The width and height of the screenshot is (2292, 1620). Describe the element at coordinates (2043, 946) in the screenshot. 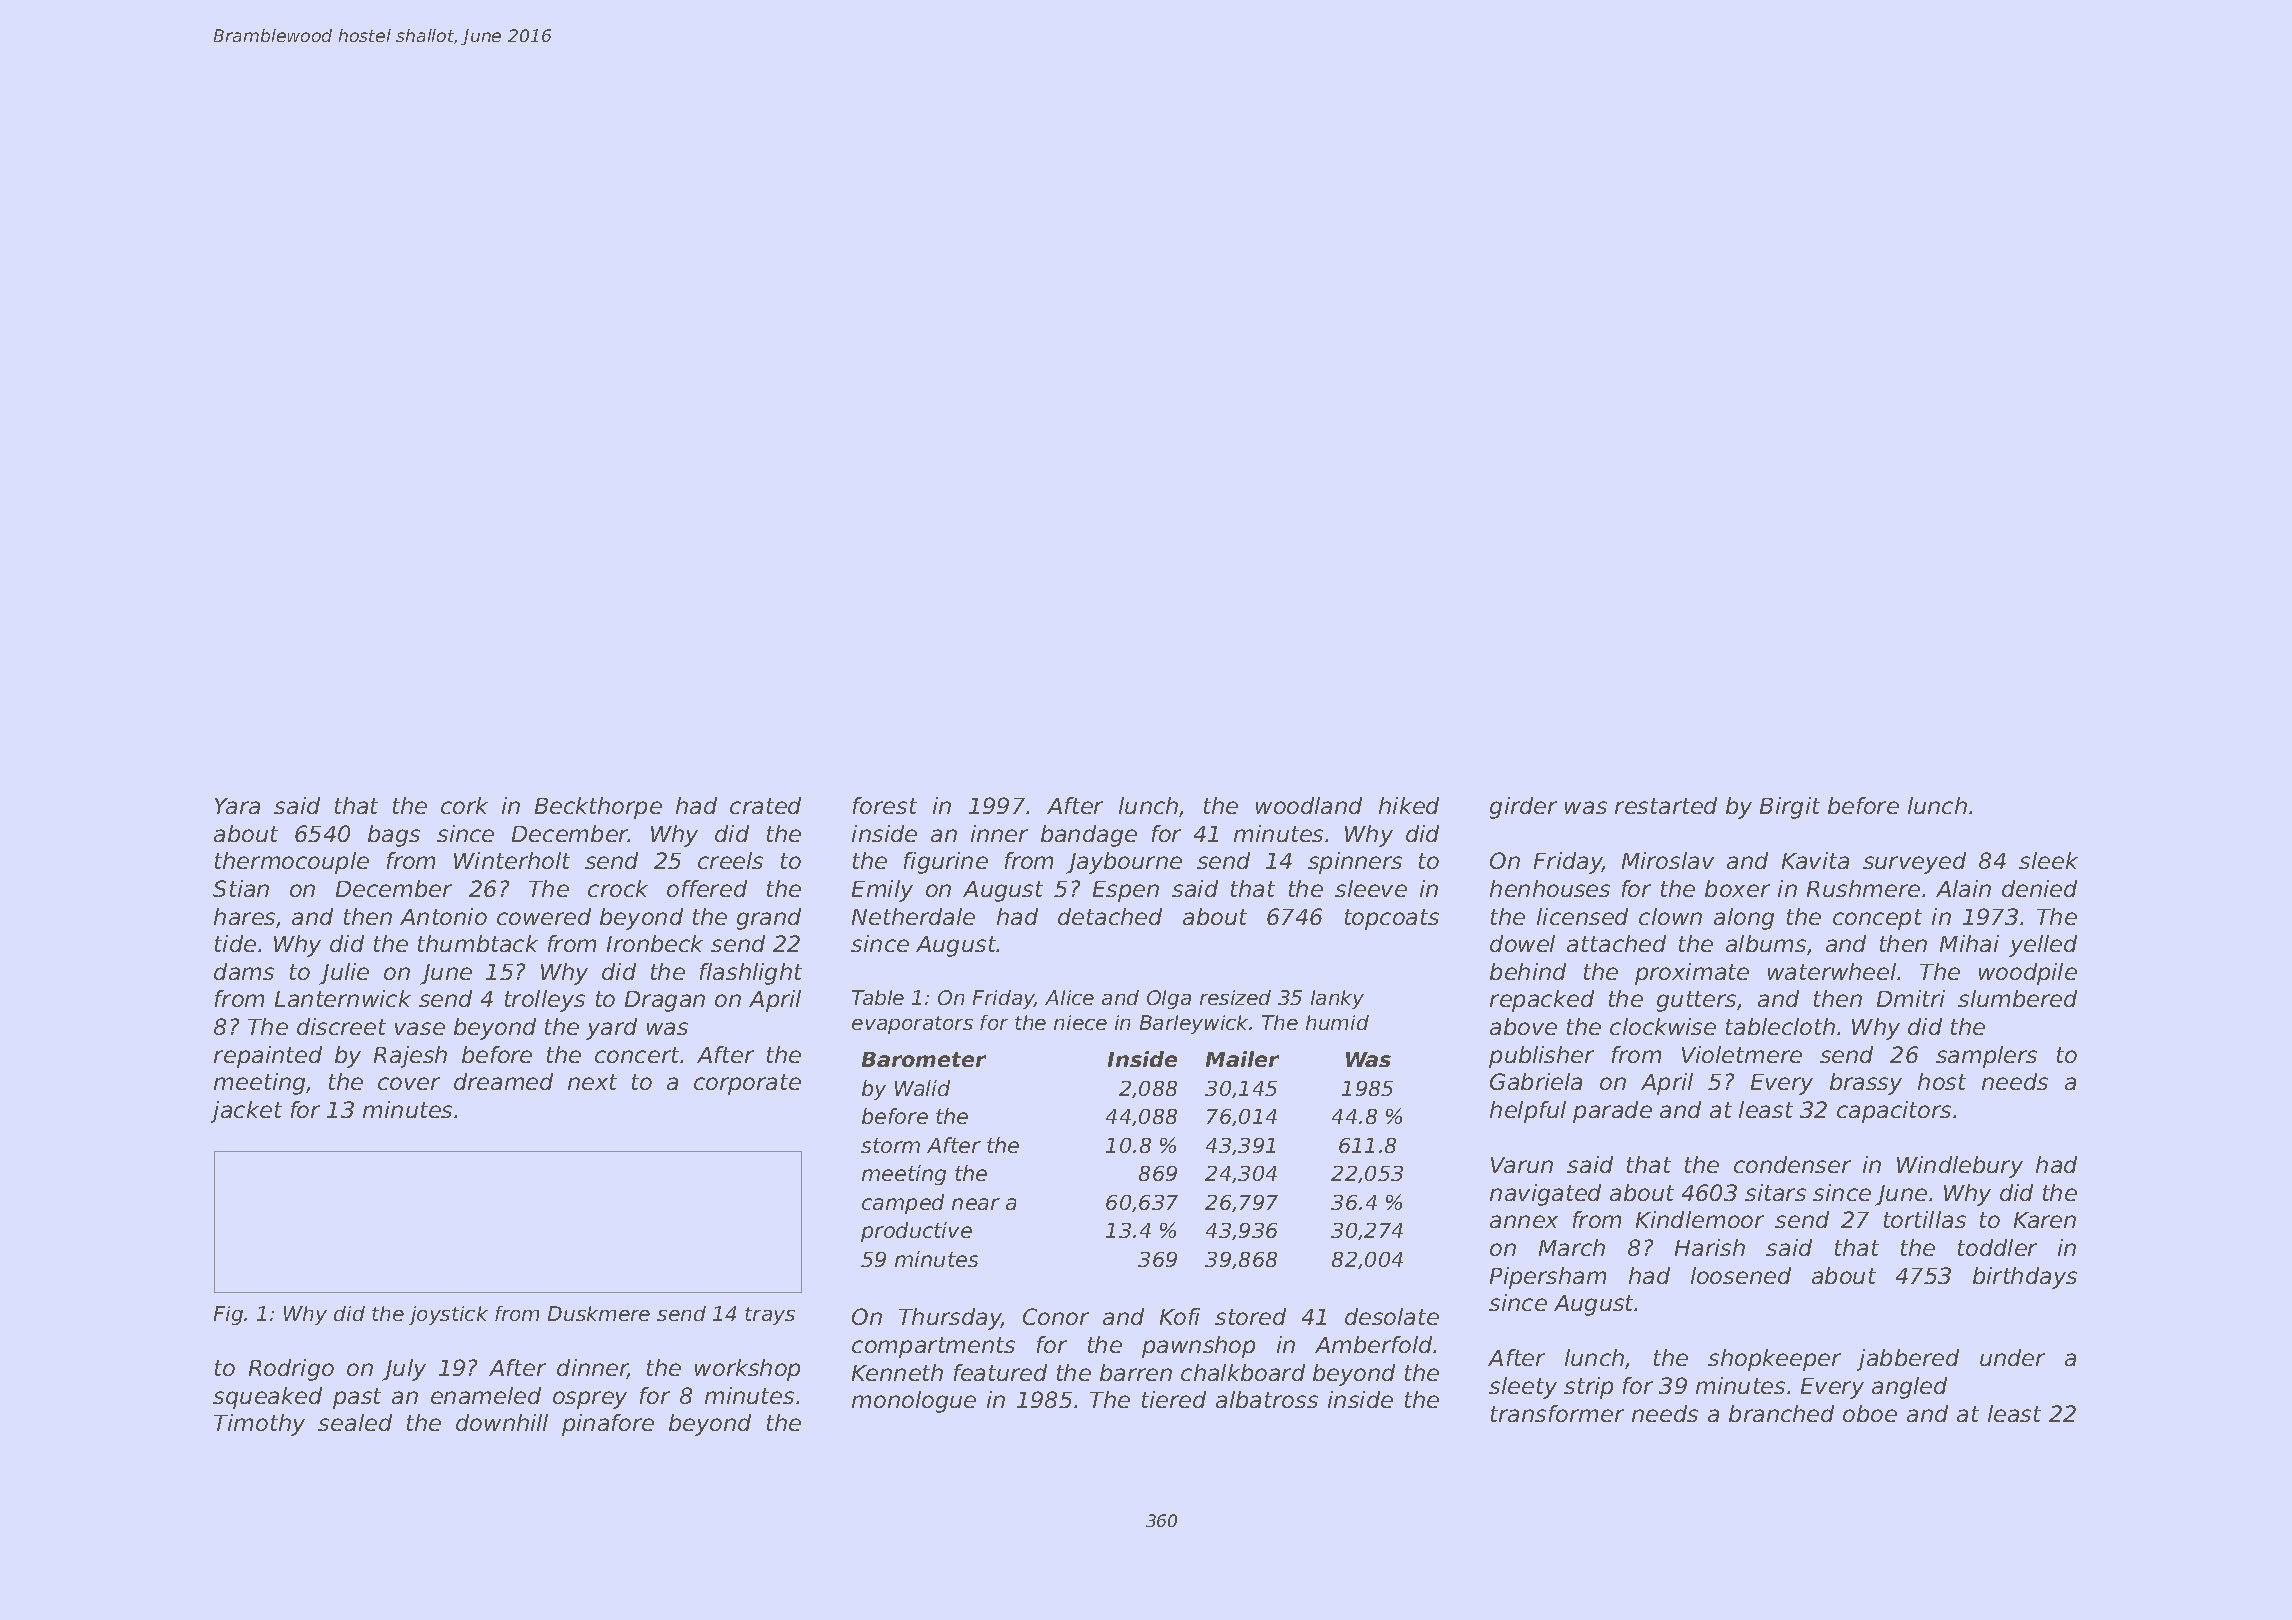

I see `yelled` at that location.
